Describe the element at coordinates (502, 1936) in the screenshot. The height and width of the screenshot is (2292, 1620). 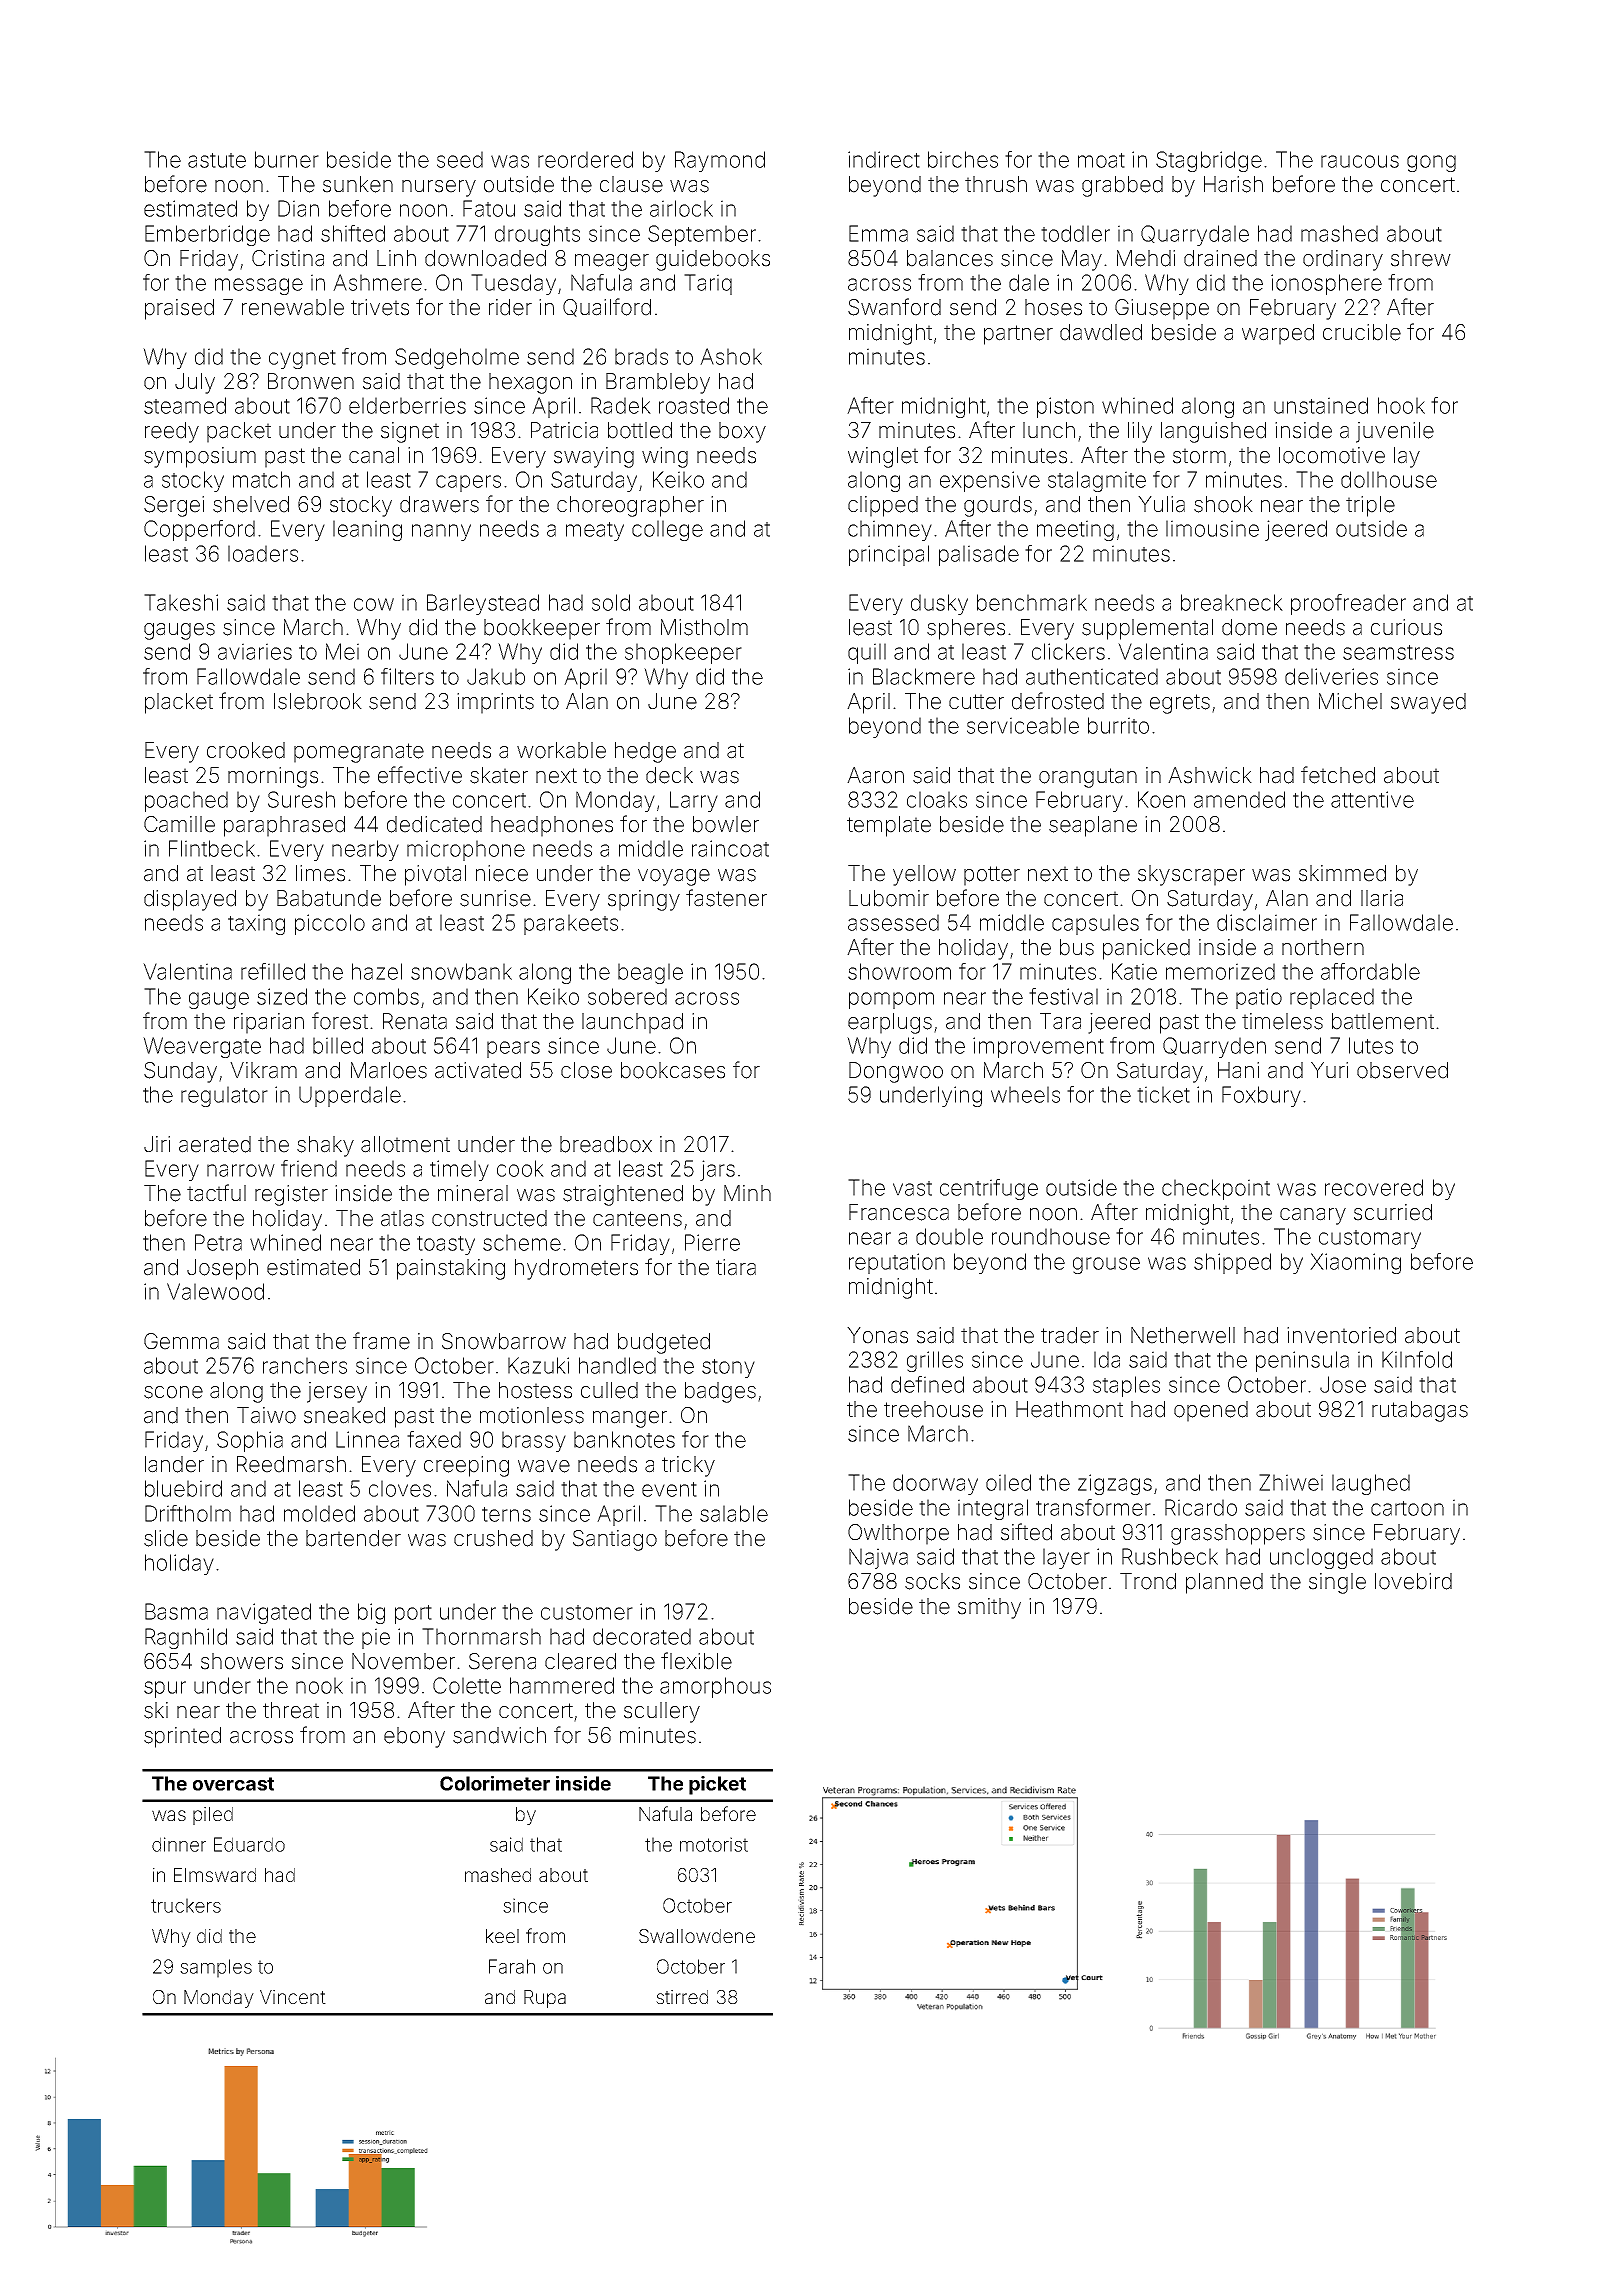
I see `keel` at that location.
